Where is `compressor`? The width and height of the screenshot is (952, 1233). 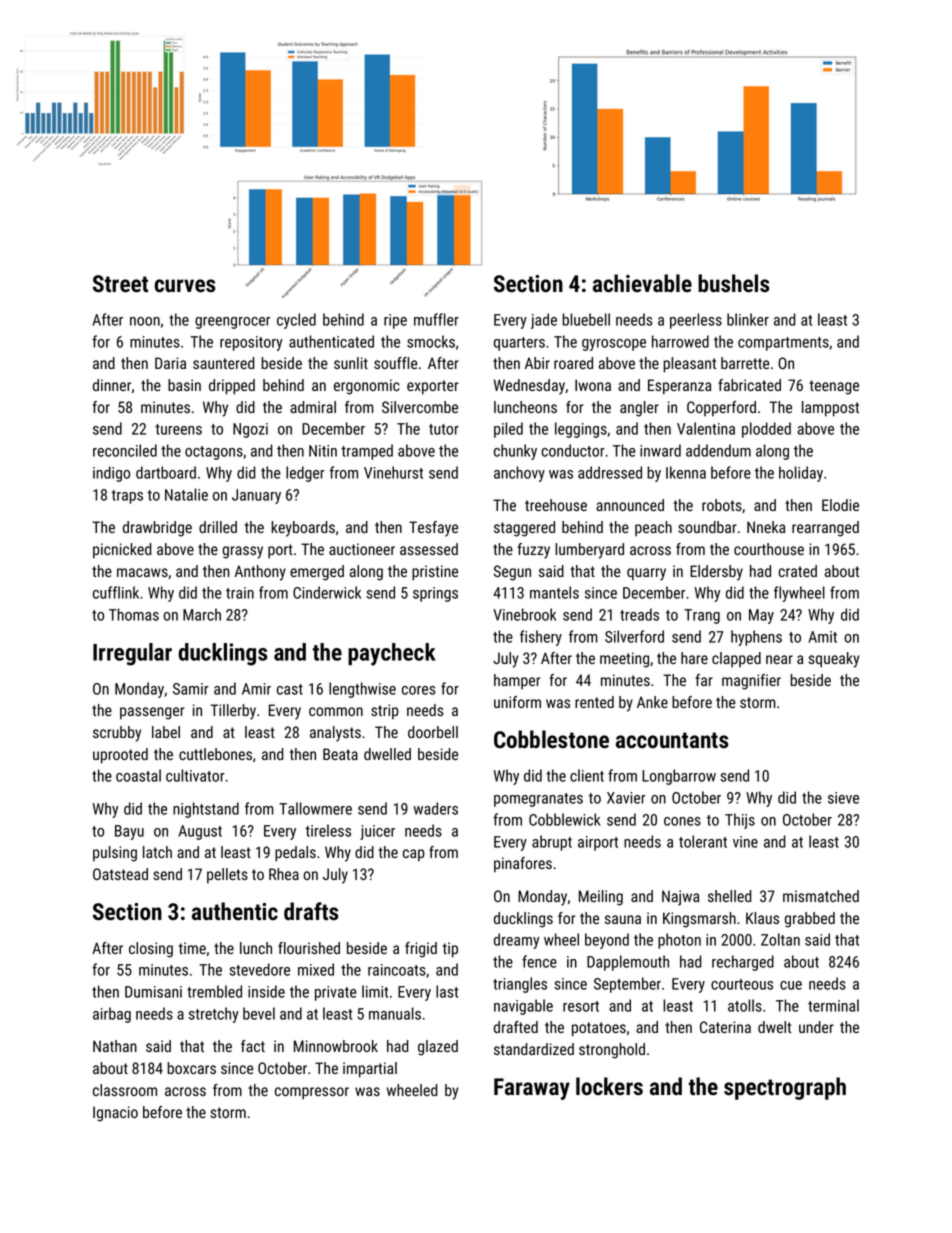
compressor is located at coordinates (312, 1093).
